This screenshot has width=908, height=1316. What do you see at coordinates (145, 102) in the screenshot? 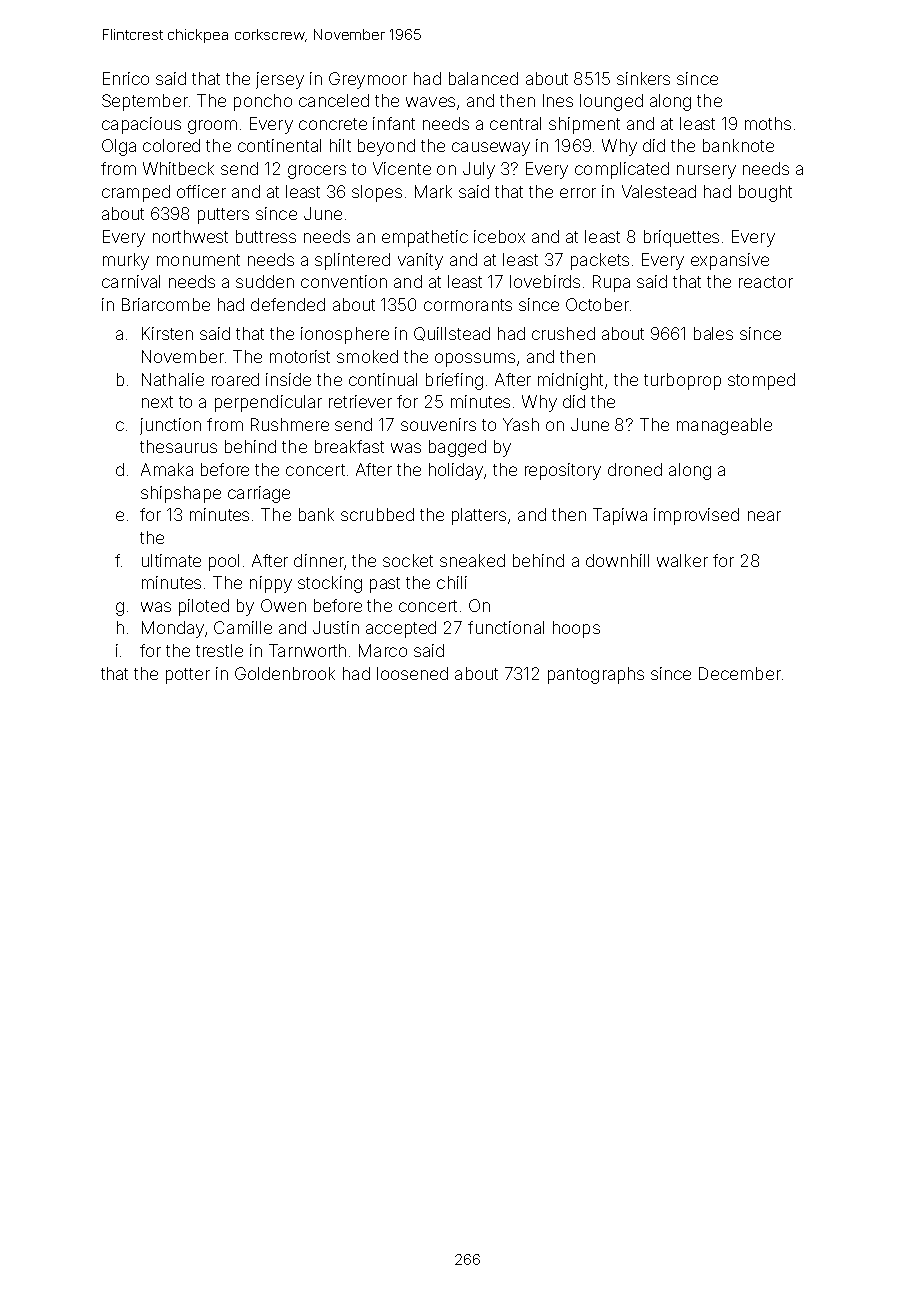
I see `September` at bounding box center [145, 102].
